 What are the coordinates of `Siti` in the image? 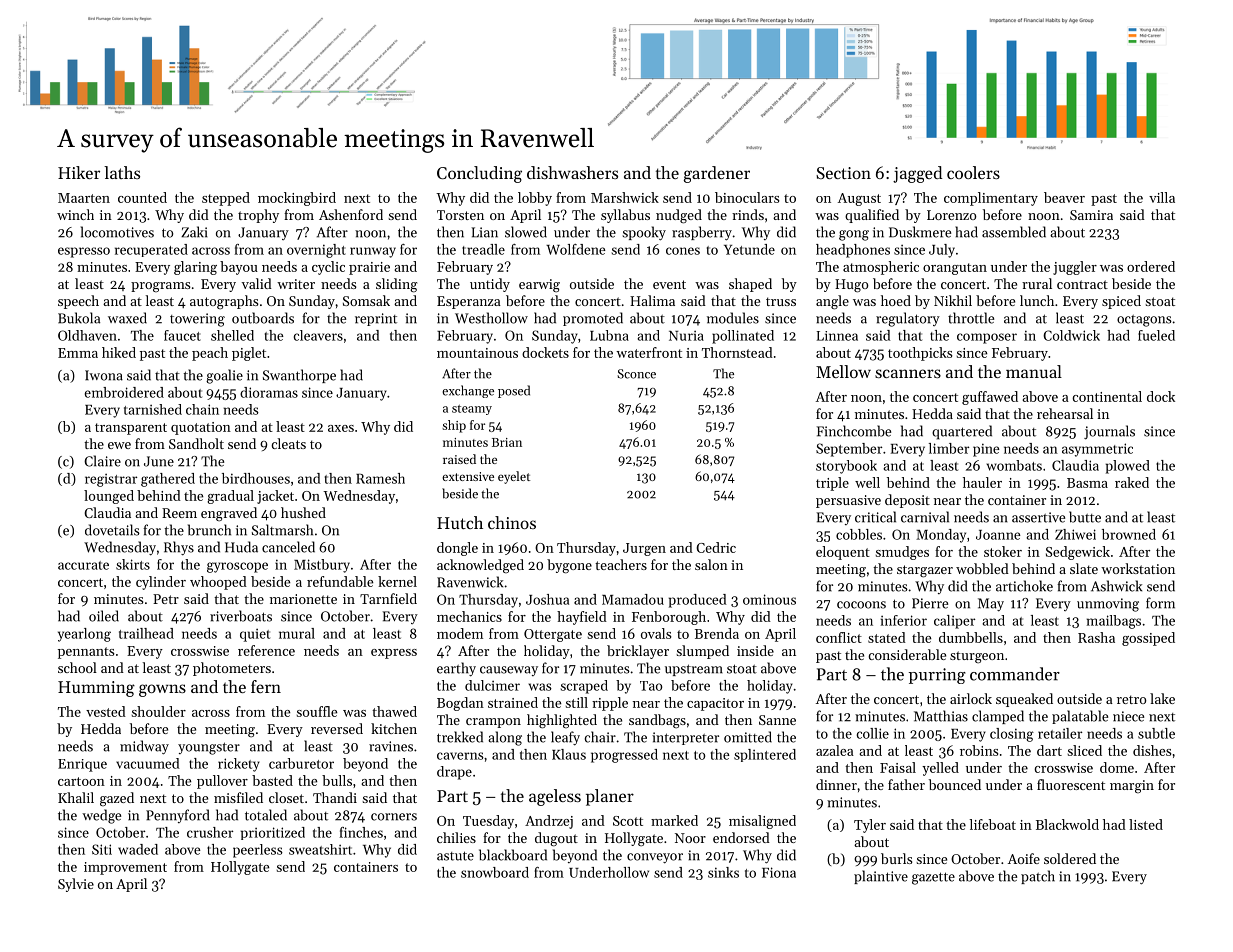 It's located at (102, 849).
